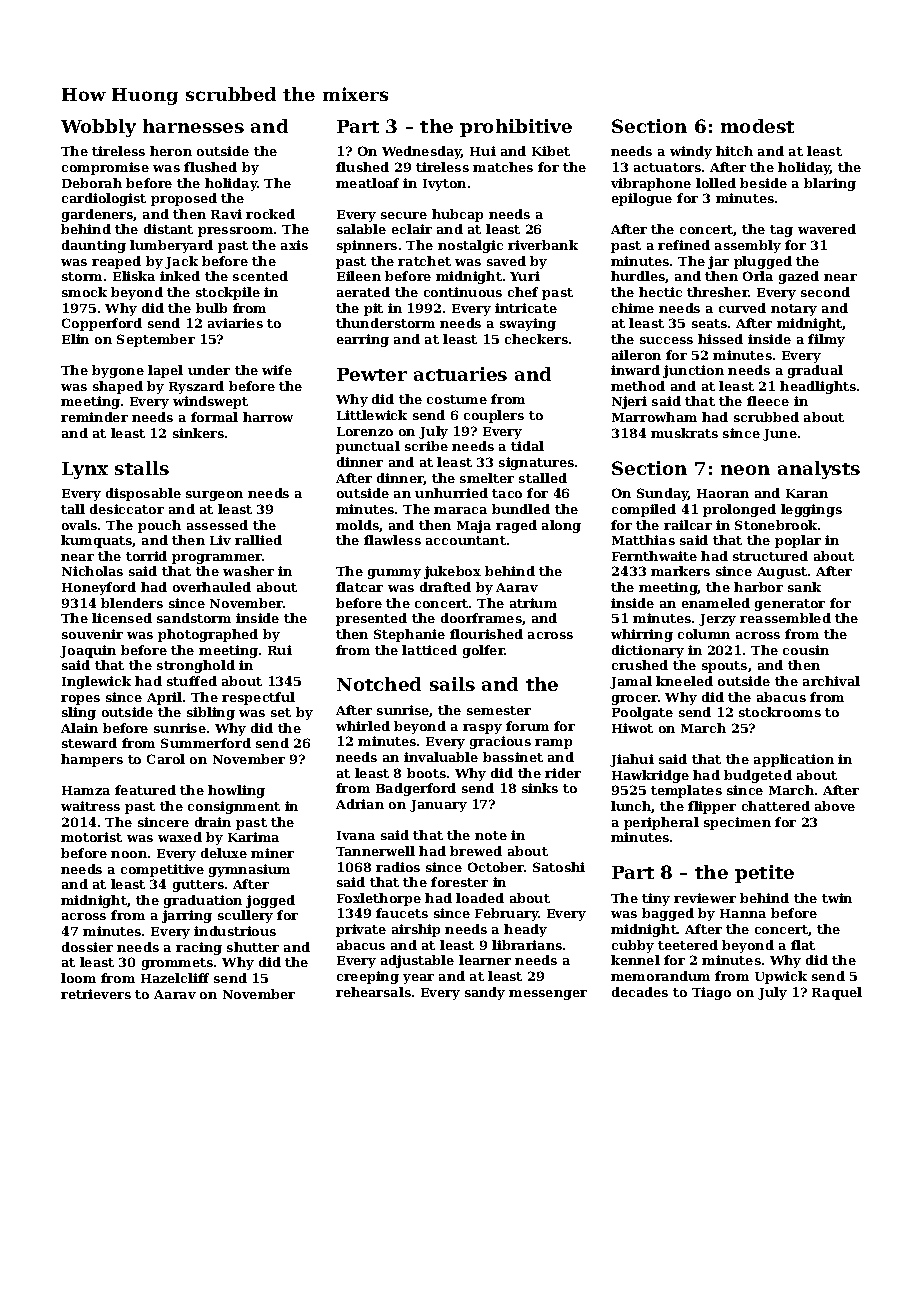 Image resolution: width=924 pixels, height=1308 pixels. I want to click on rocked, so click(270, 214).
